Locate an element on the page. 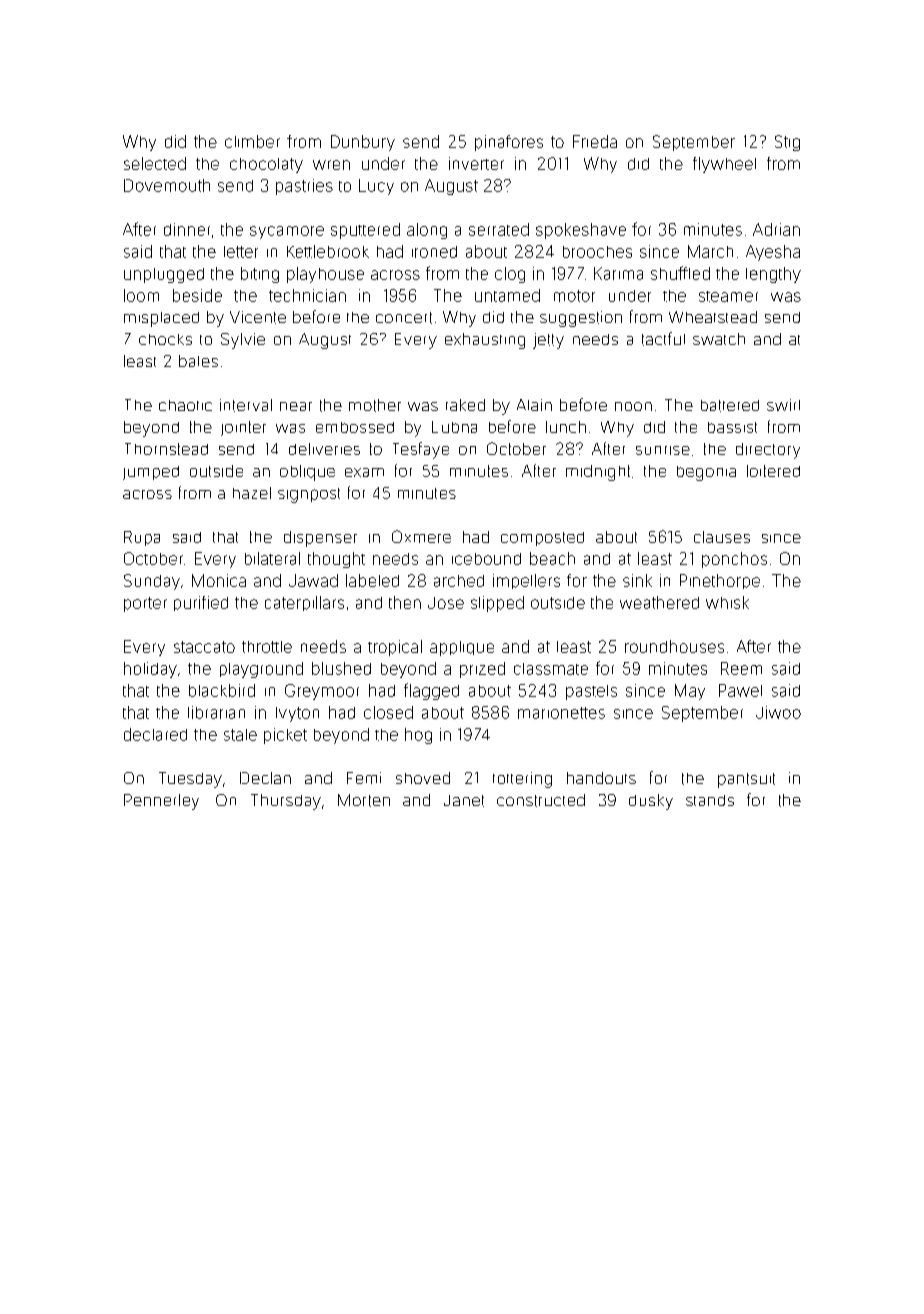  battered is located at coordinates (730, 406).
